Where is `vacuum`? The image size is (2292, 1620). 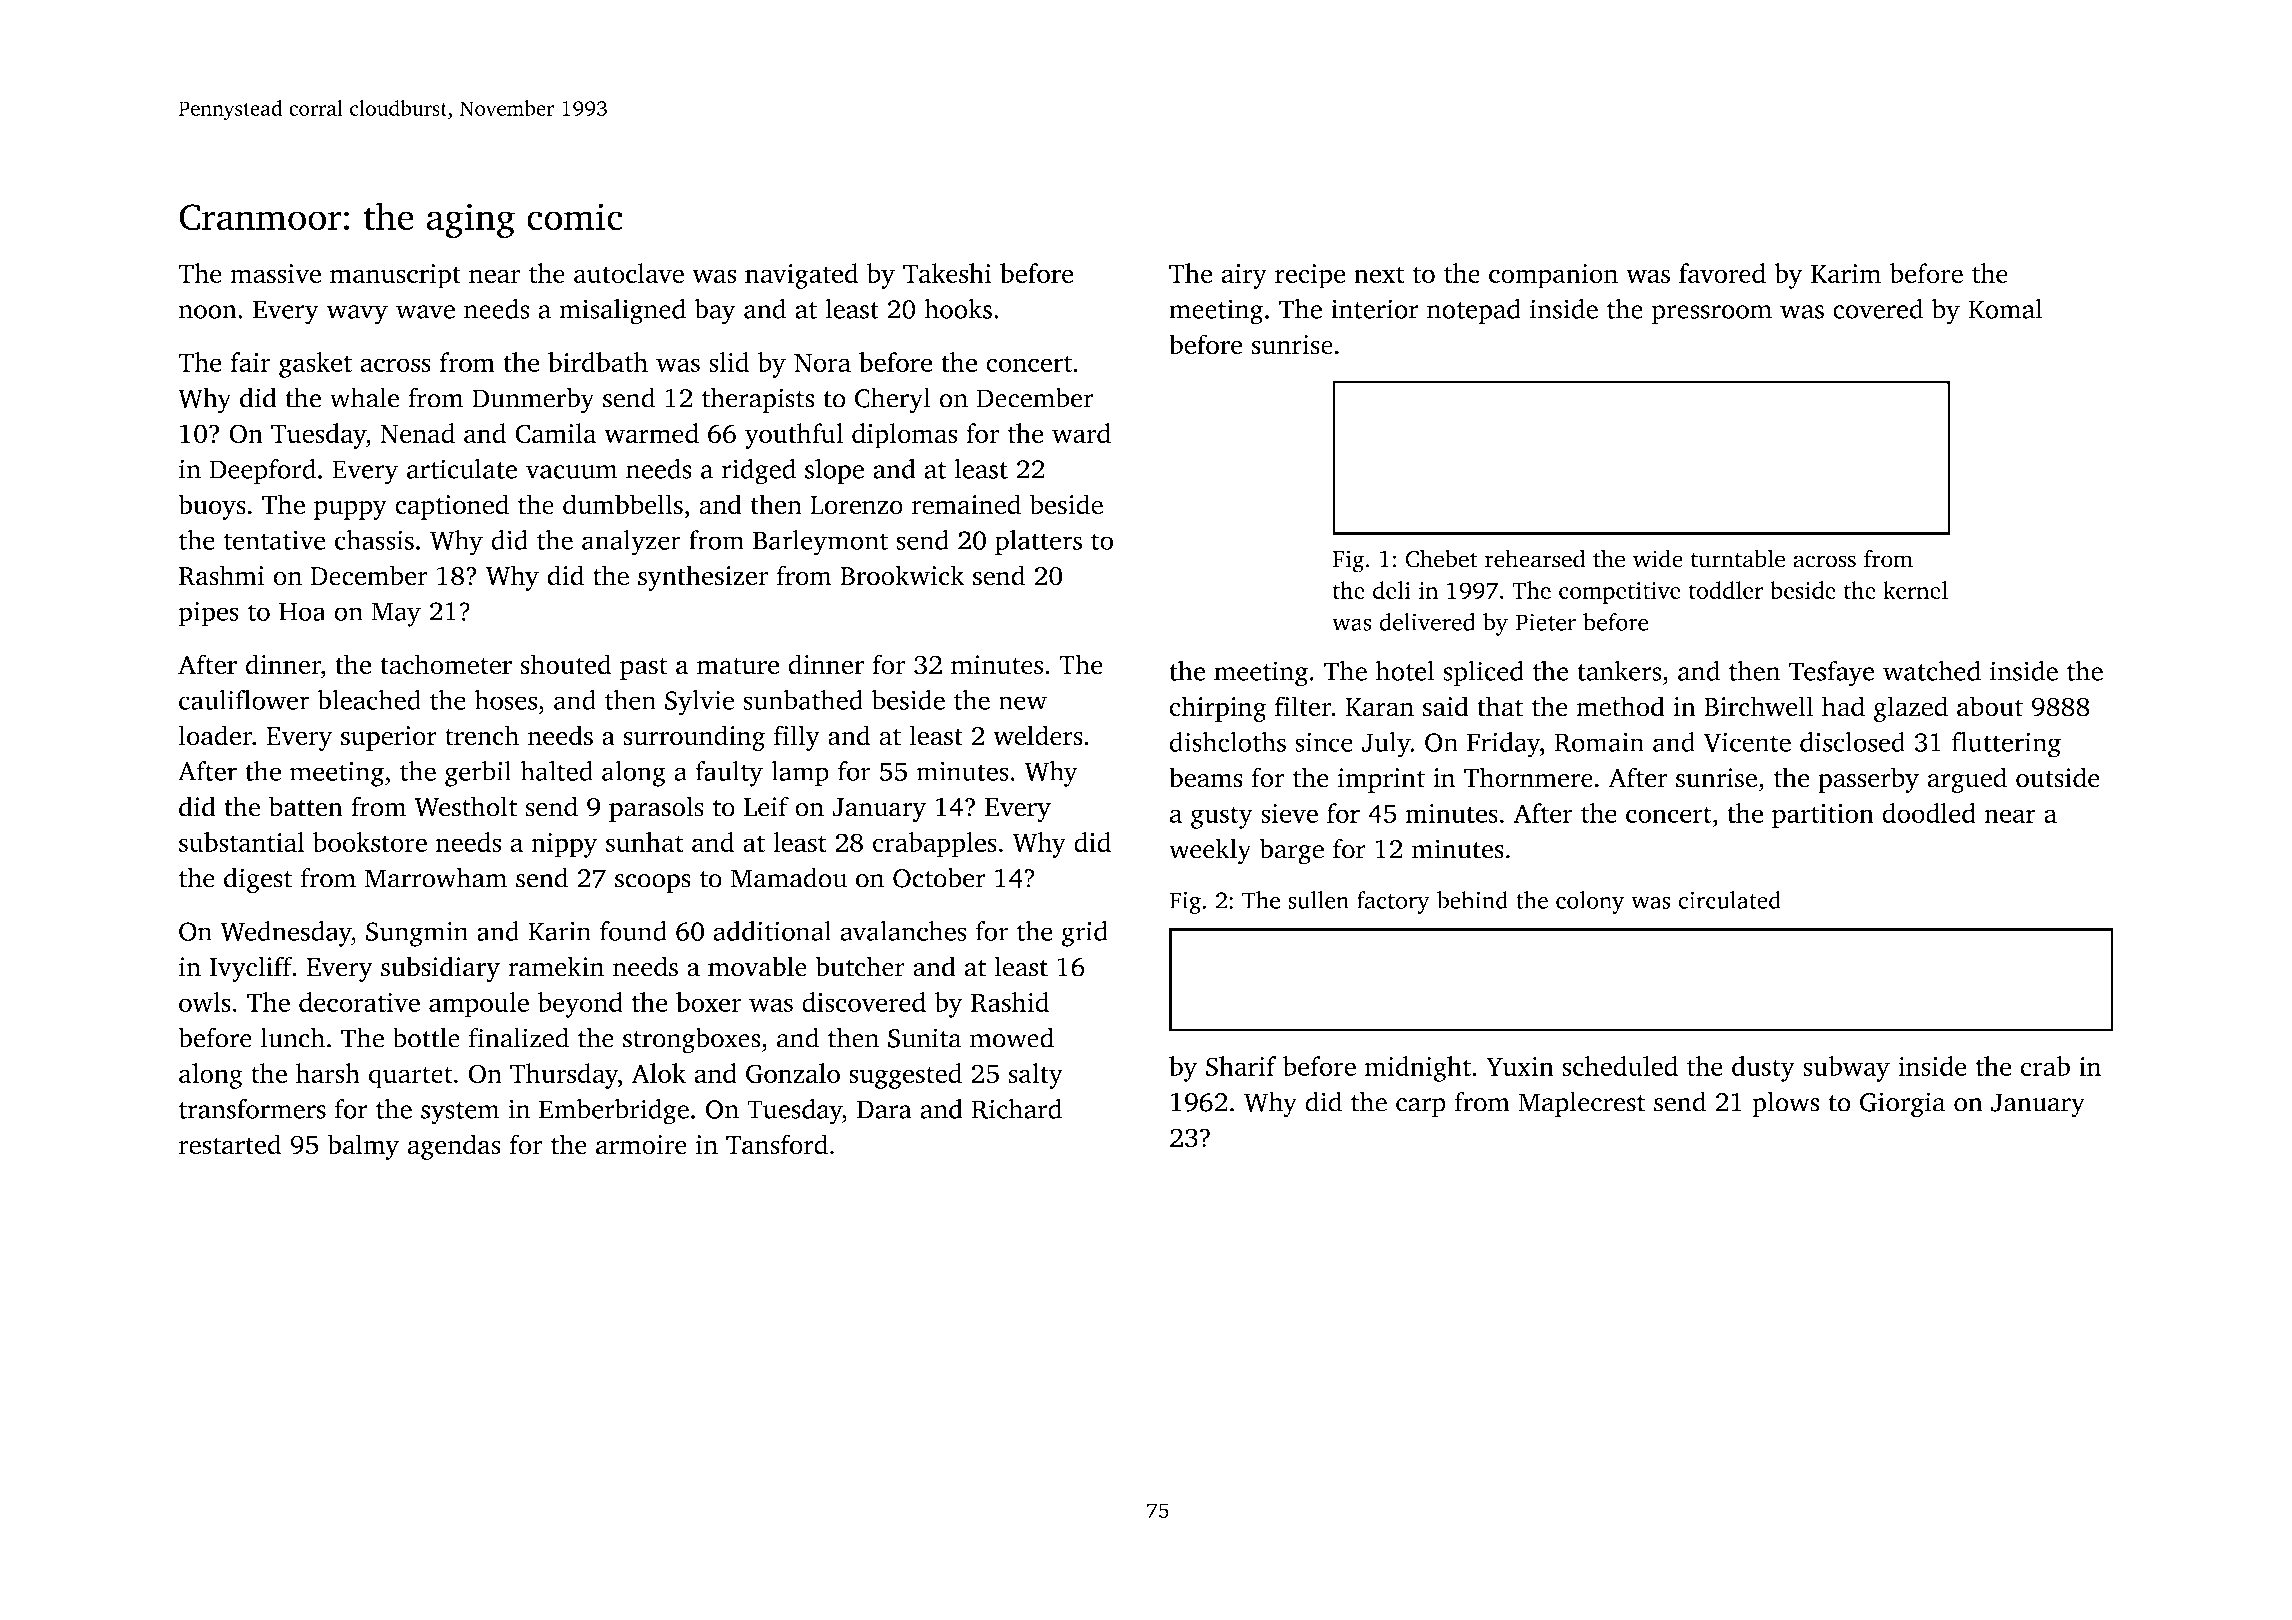 vacuum is located at coordinates (572, 472).
